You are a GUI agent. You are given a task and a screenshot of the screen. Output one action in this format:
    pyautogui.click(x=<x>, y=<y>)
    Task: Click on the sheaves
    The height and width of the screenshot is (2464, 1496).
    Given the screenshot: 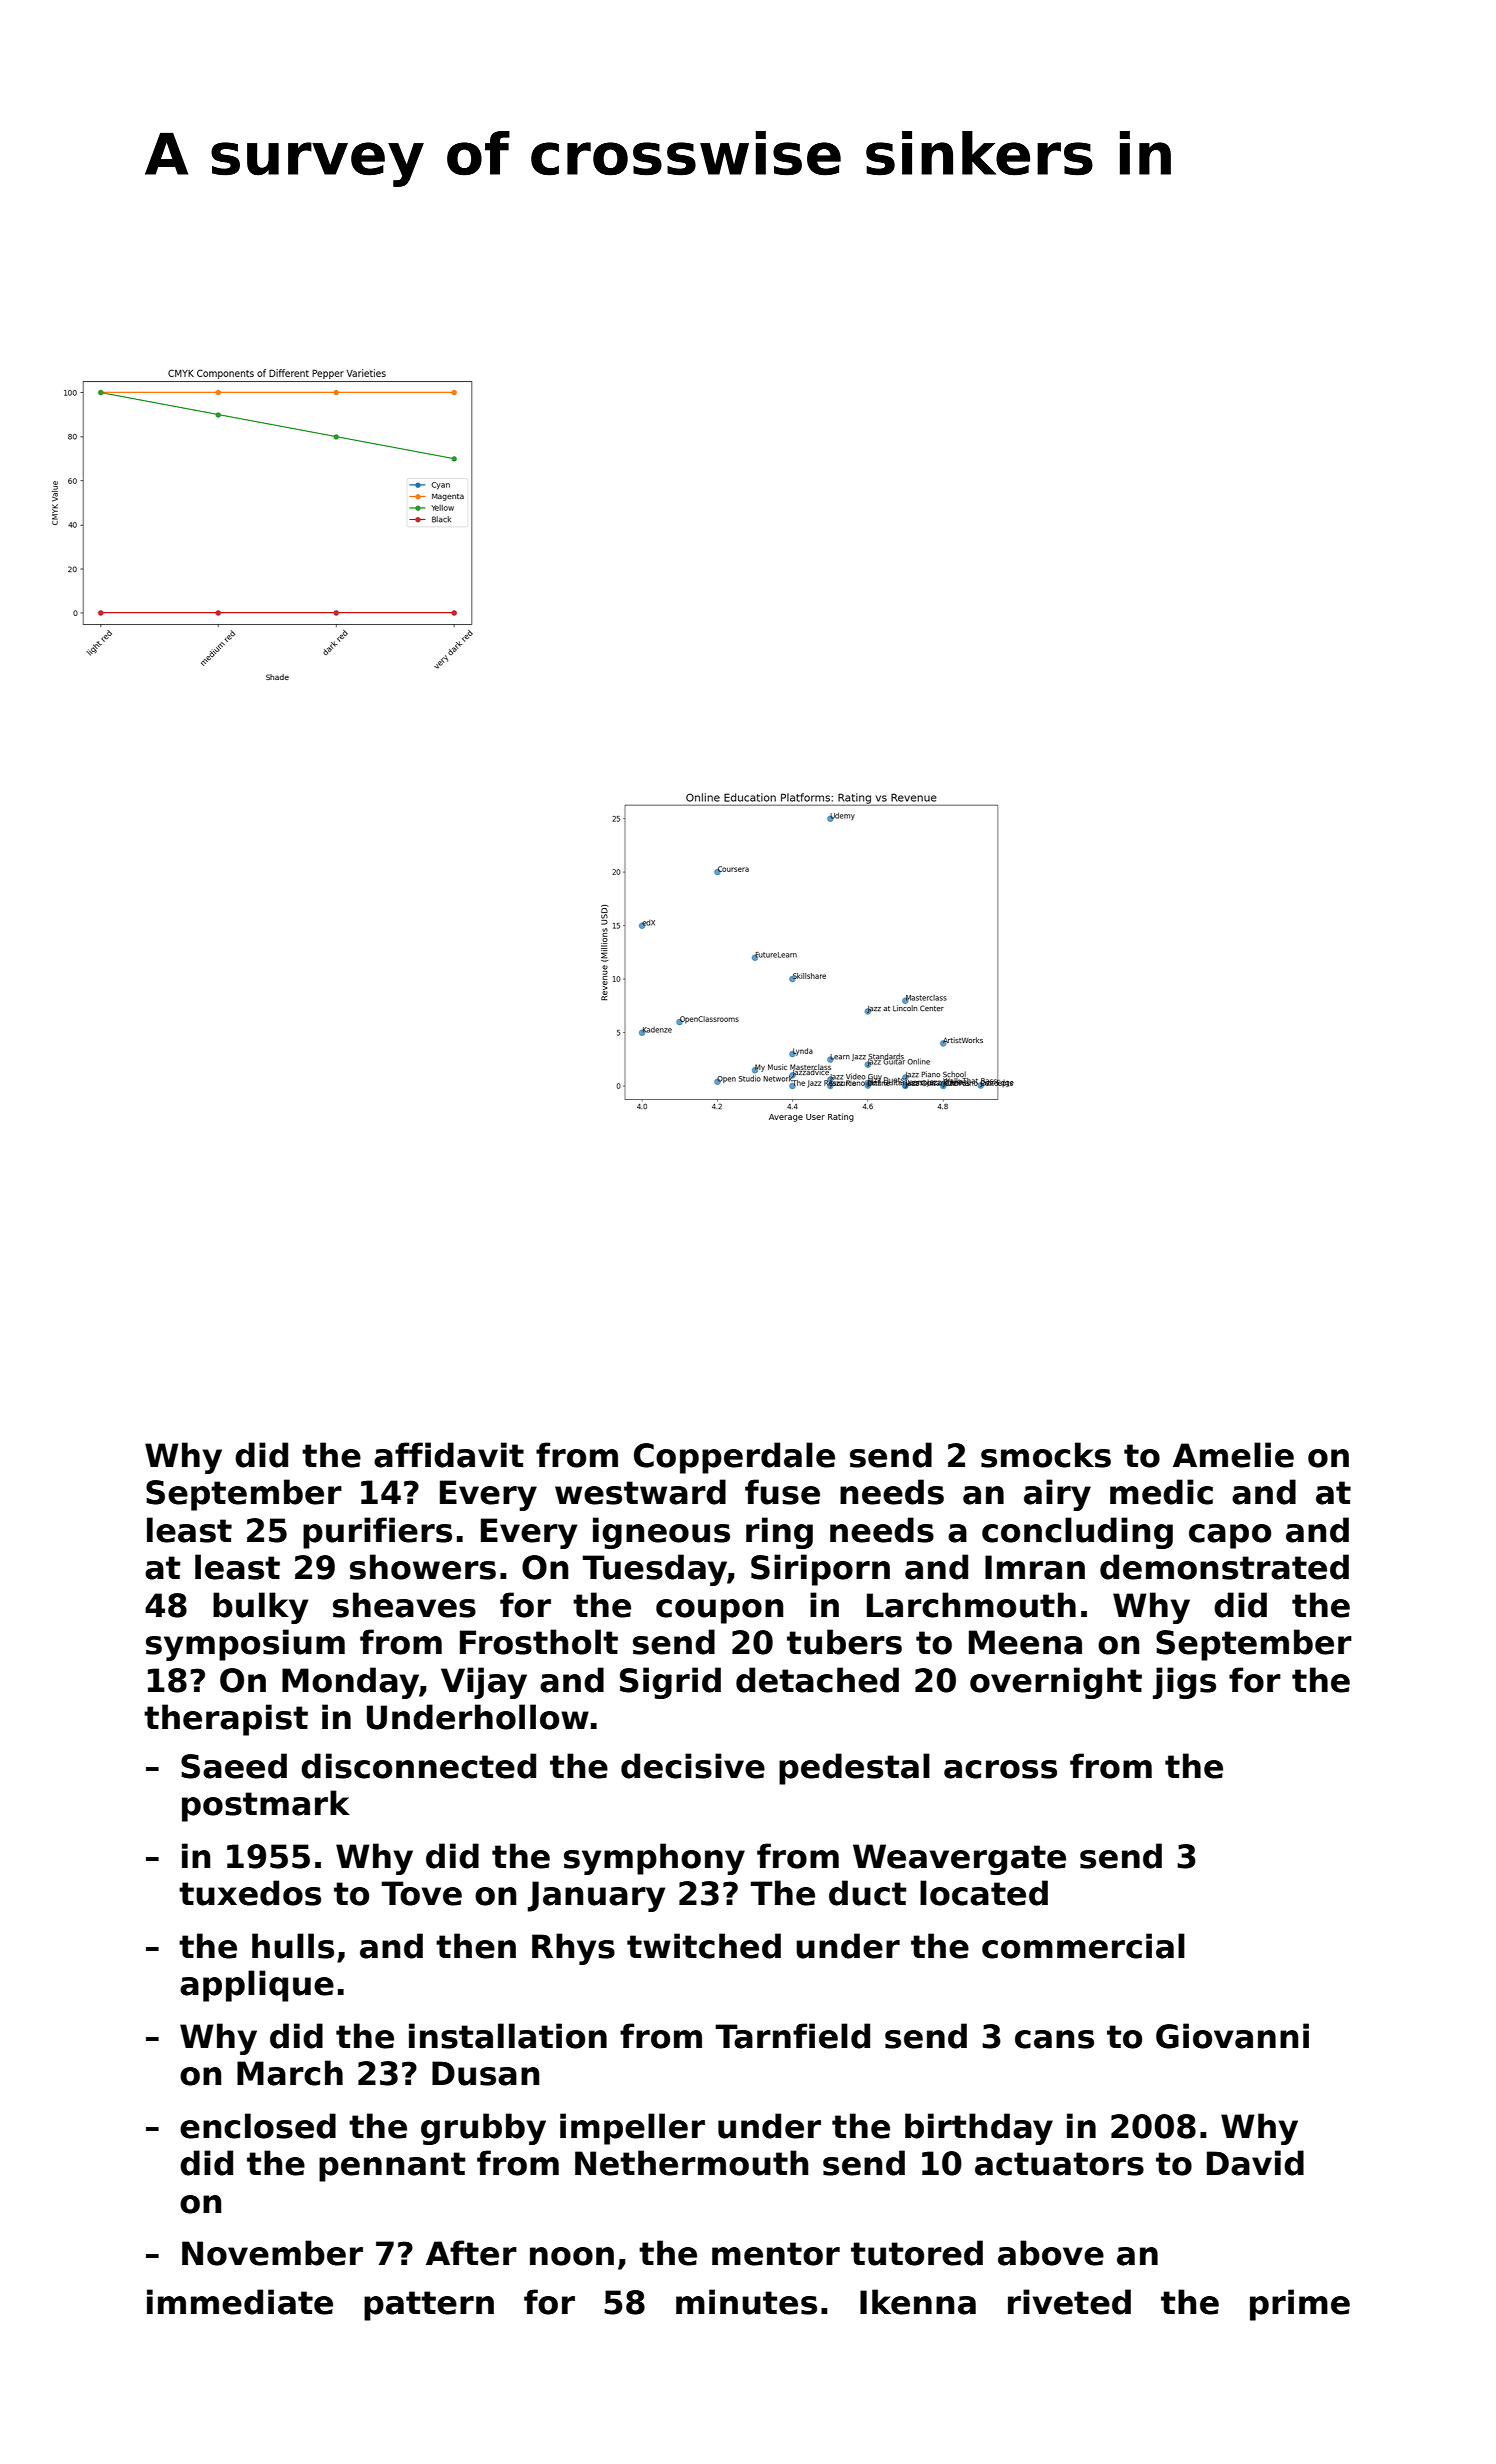 What is the action you would take?
    pyautogui.click(x=404, y=1605)
